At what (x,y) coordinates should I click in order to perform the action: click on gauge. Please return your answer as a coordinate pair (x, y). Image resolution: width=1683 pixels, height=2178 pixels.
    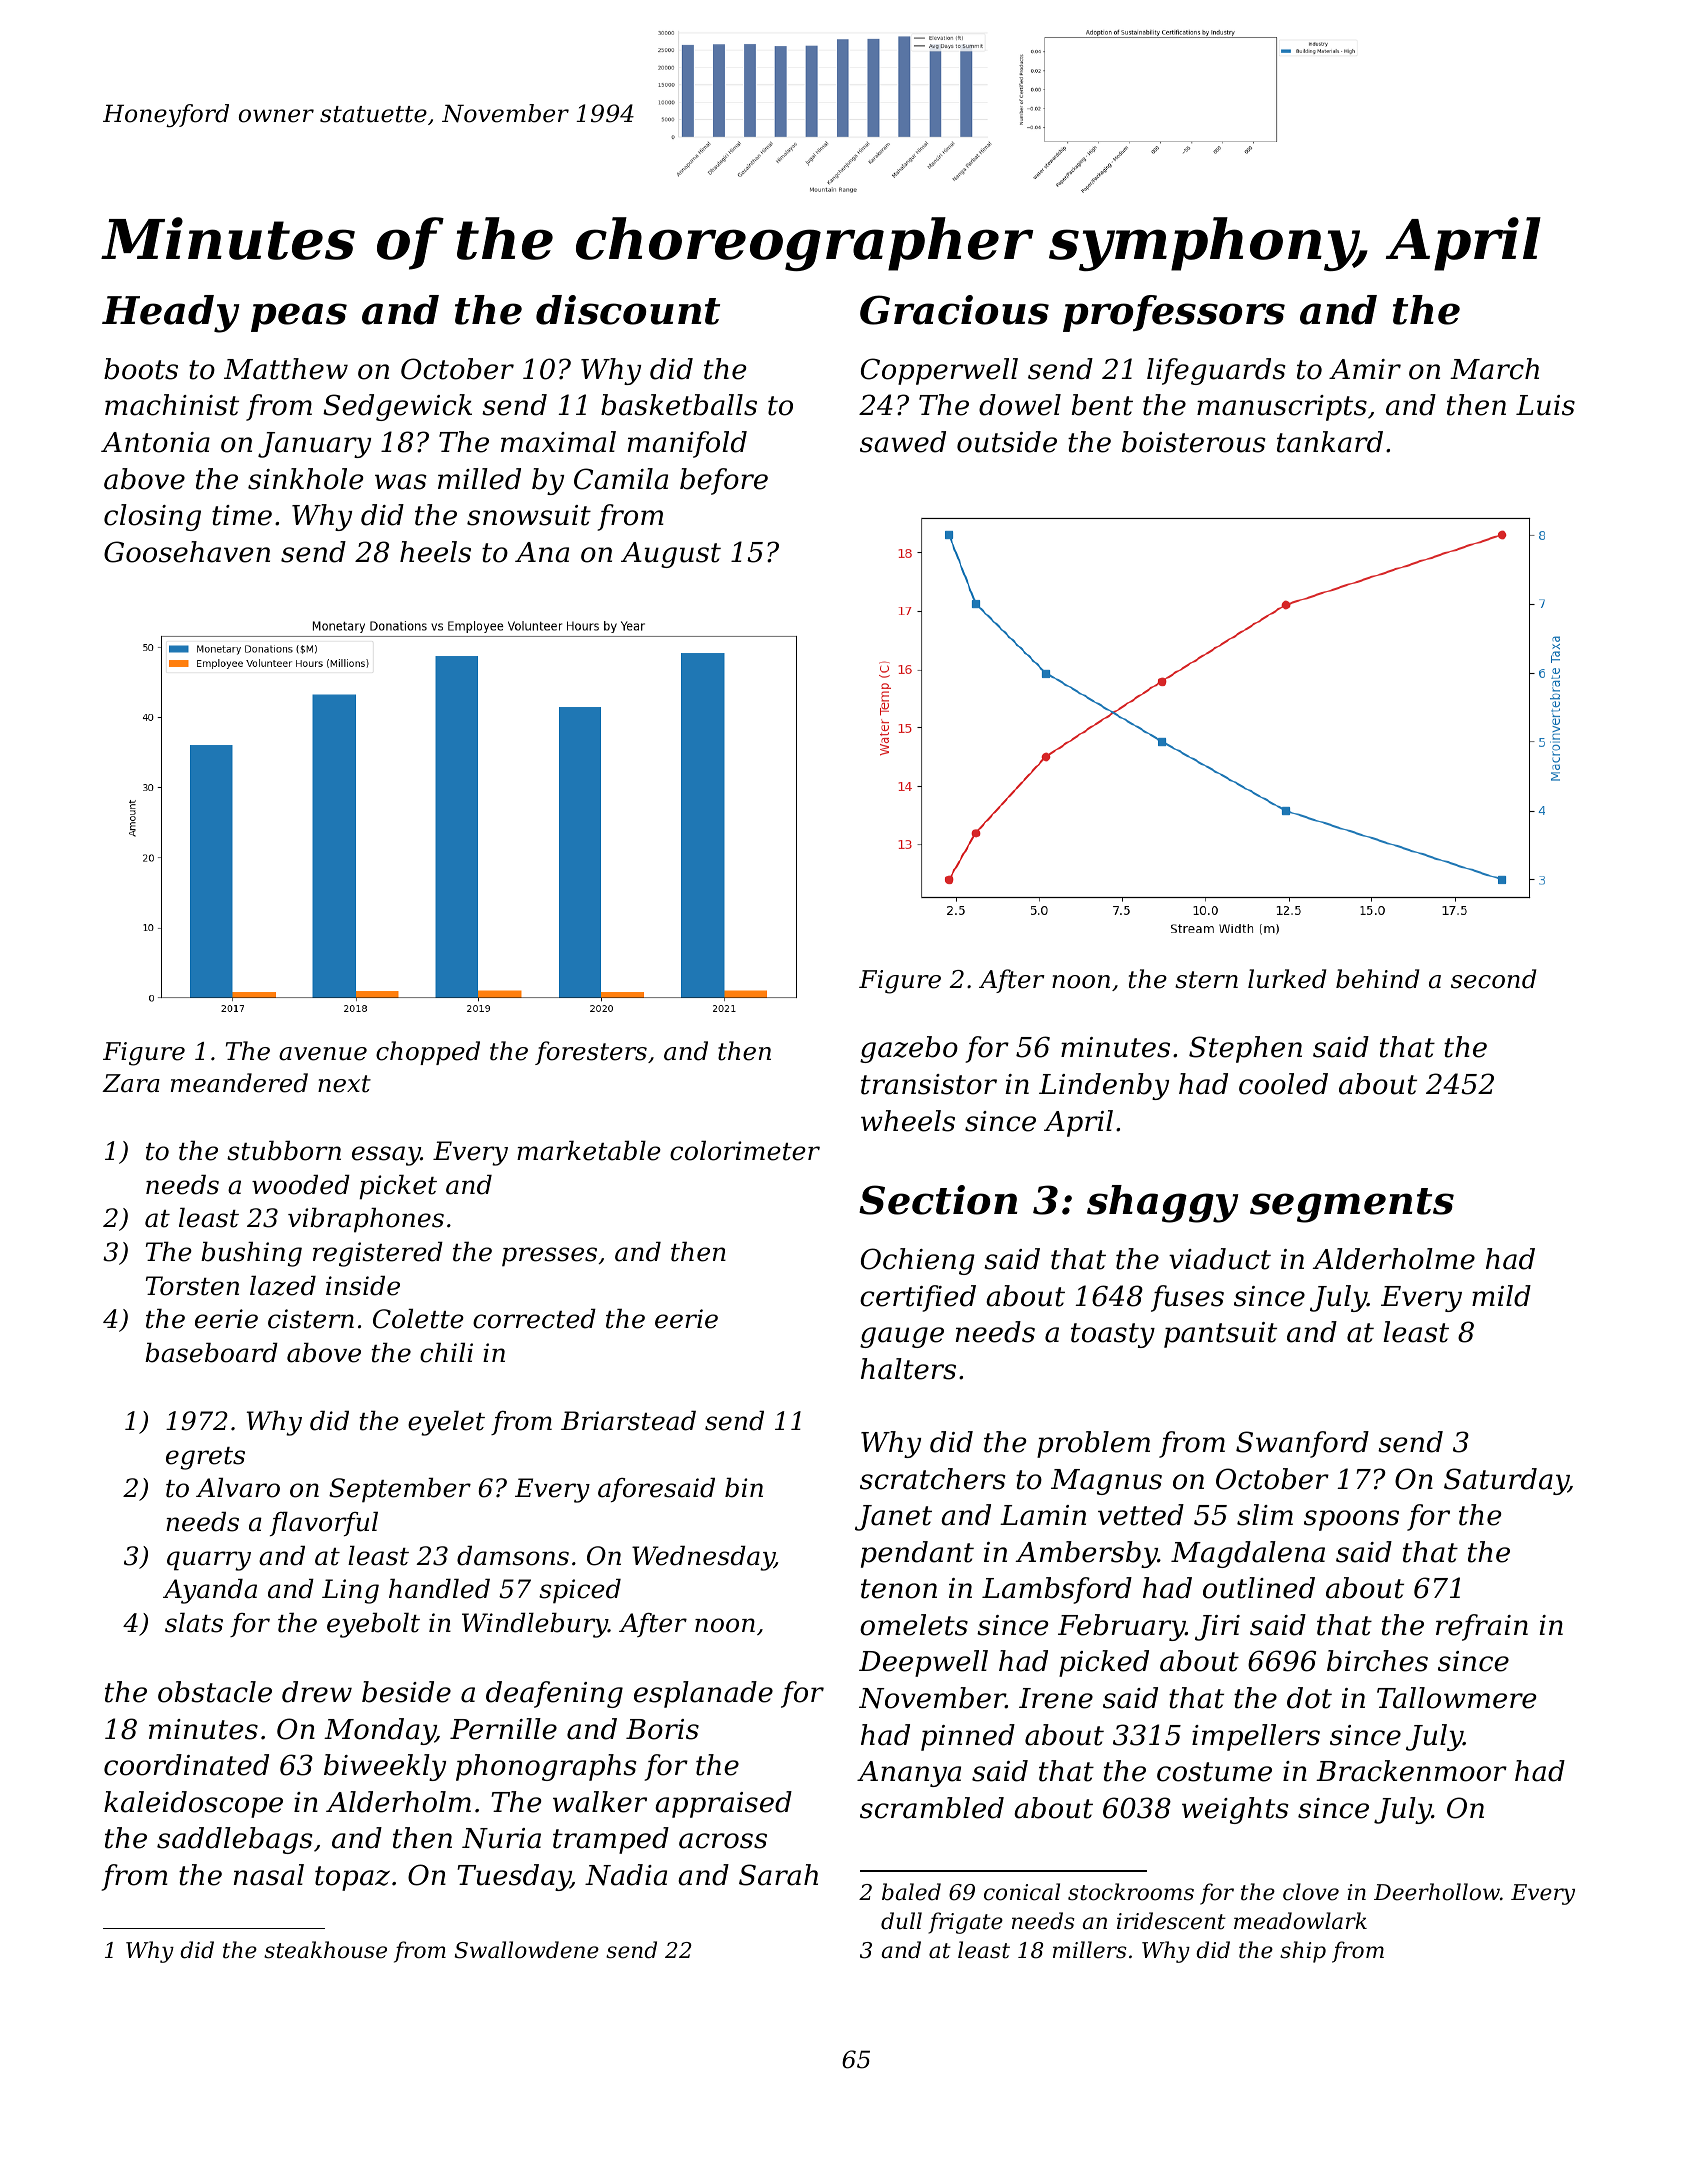
    Looking at the image, I should click on (902, 1337).
